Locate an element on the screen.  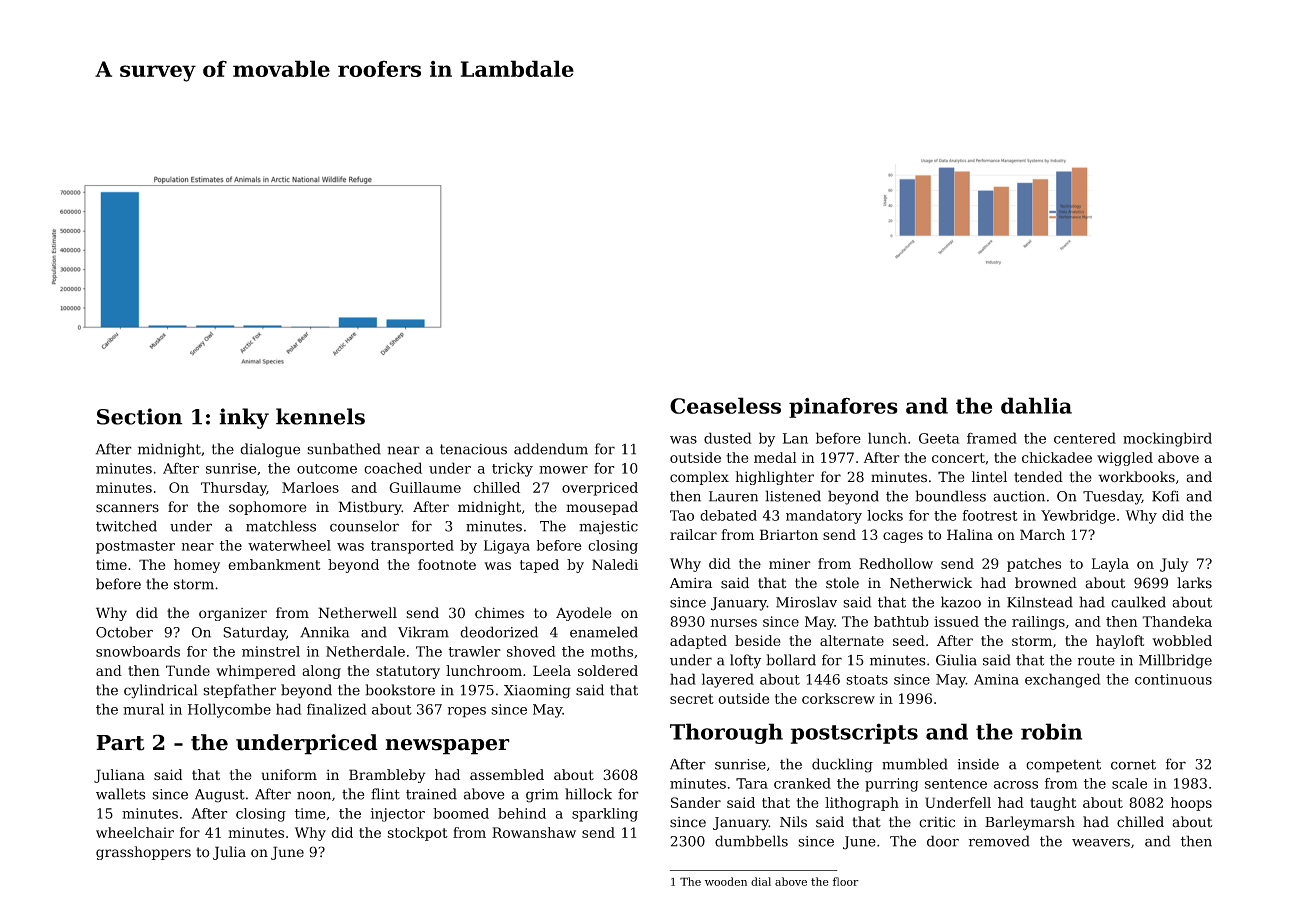
nurses is located at coordinates (734, 623).
